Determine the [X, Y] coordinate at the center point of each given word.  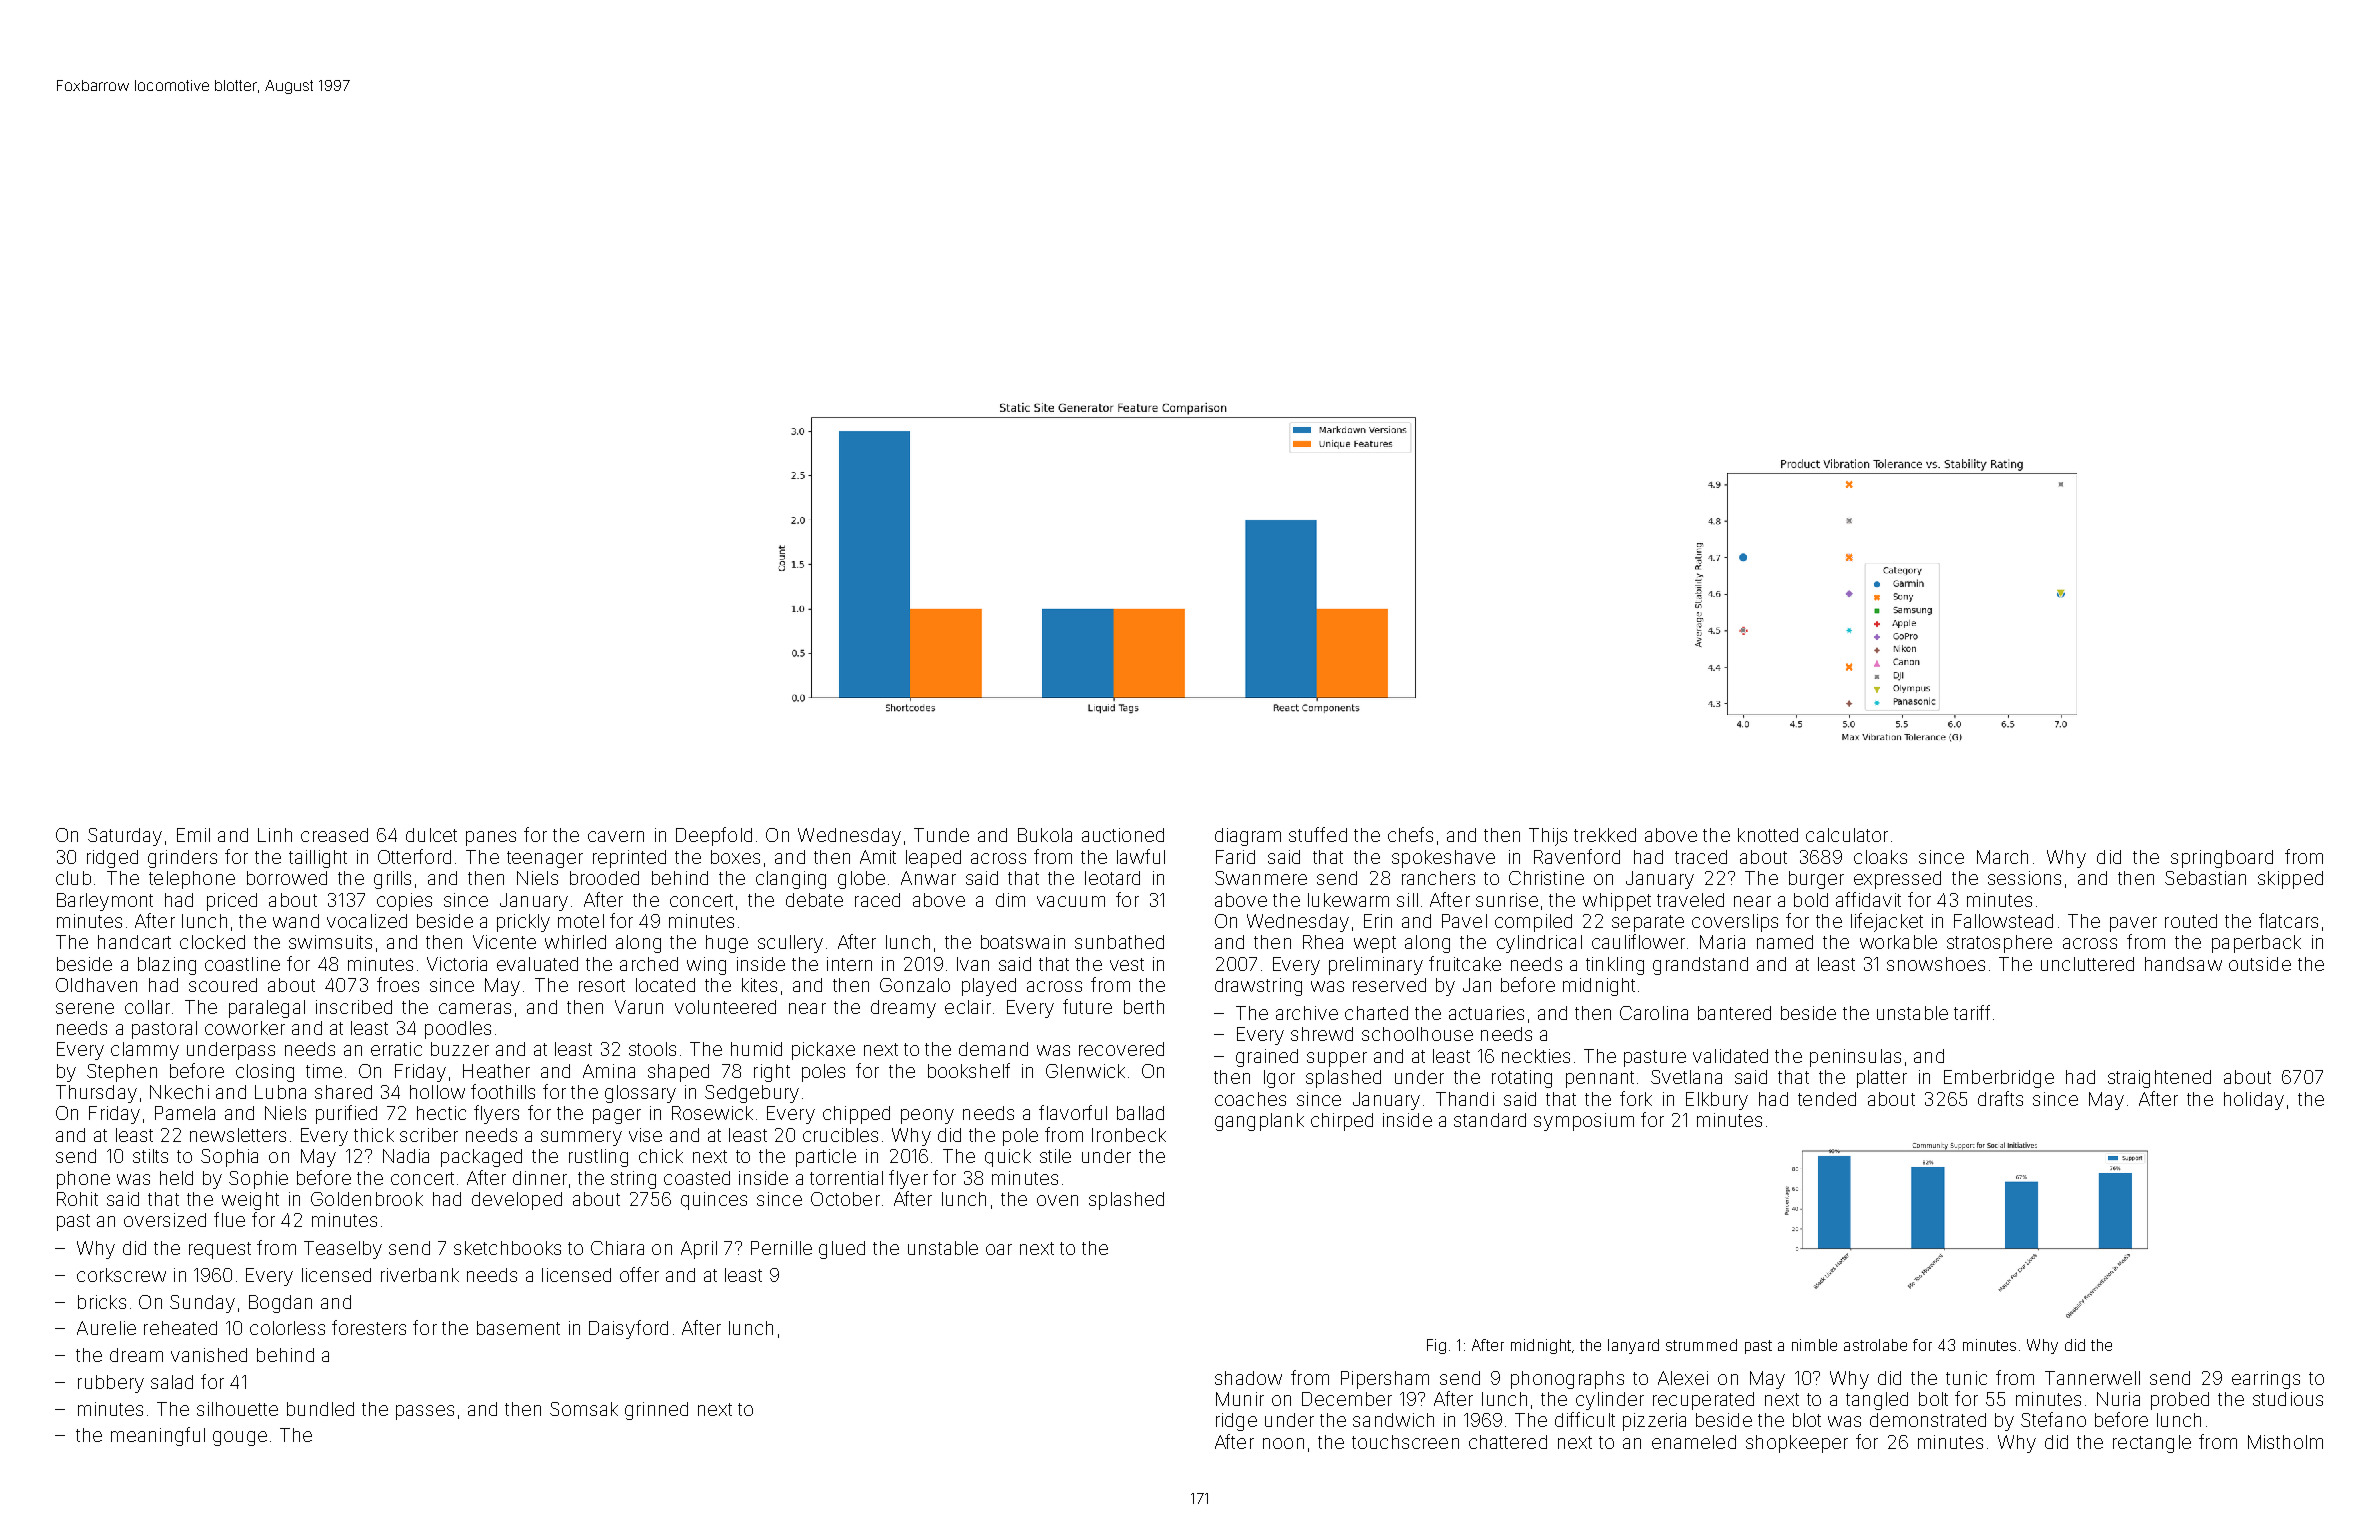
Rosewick [712, 1113]
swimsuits [330, 942]
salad [172, 1382]
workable [1898, 942]
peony [927, 1116]
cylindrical [1539, 944]
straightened [2159, 1079]
